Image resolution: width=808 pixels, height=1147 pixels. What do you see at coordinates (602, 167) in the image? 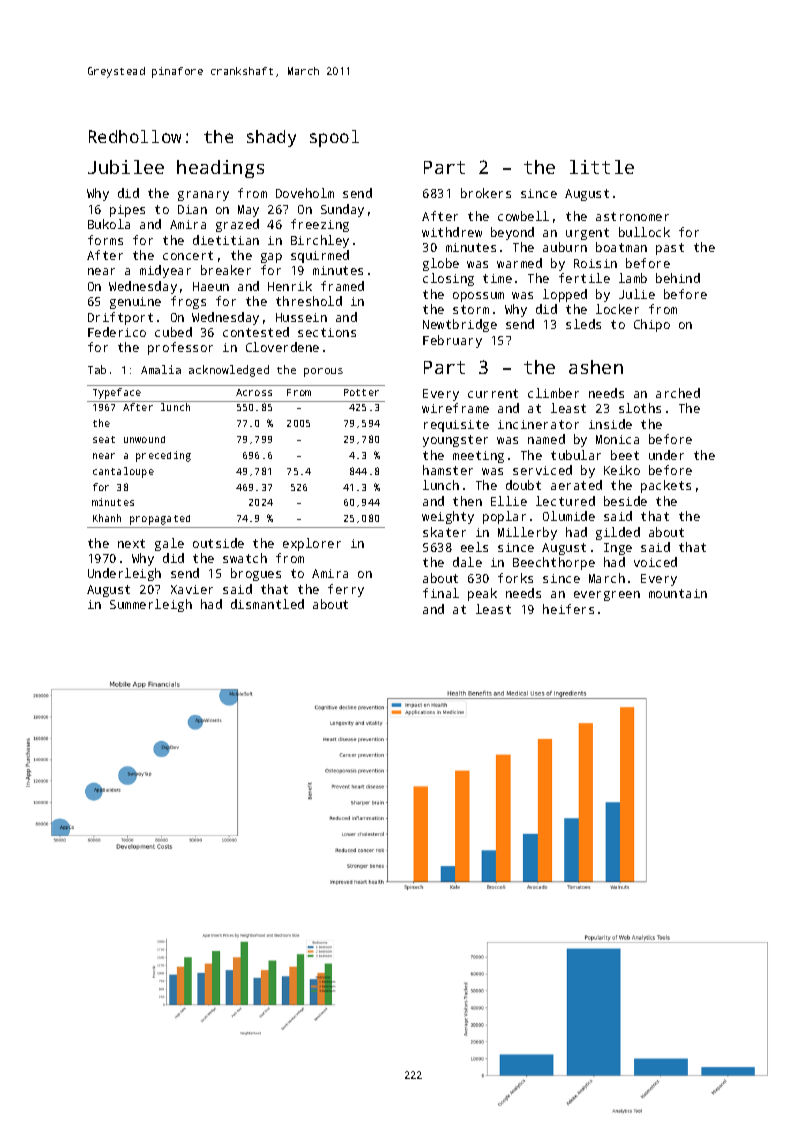
I see `little` at bounding box center [602, 167].
